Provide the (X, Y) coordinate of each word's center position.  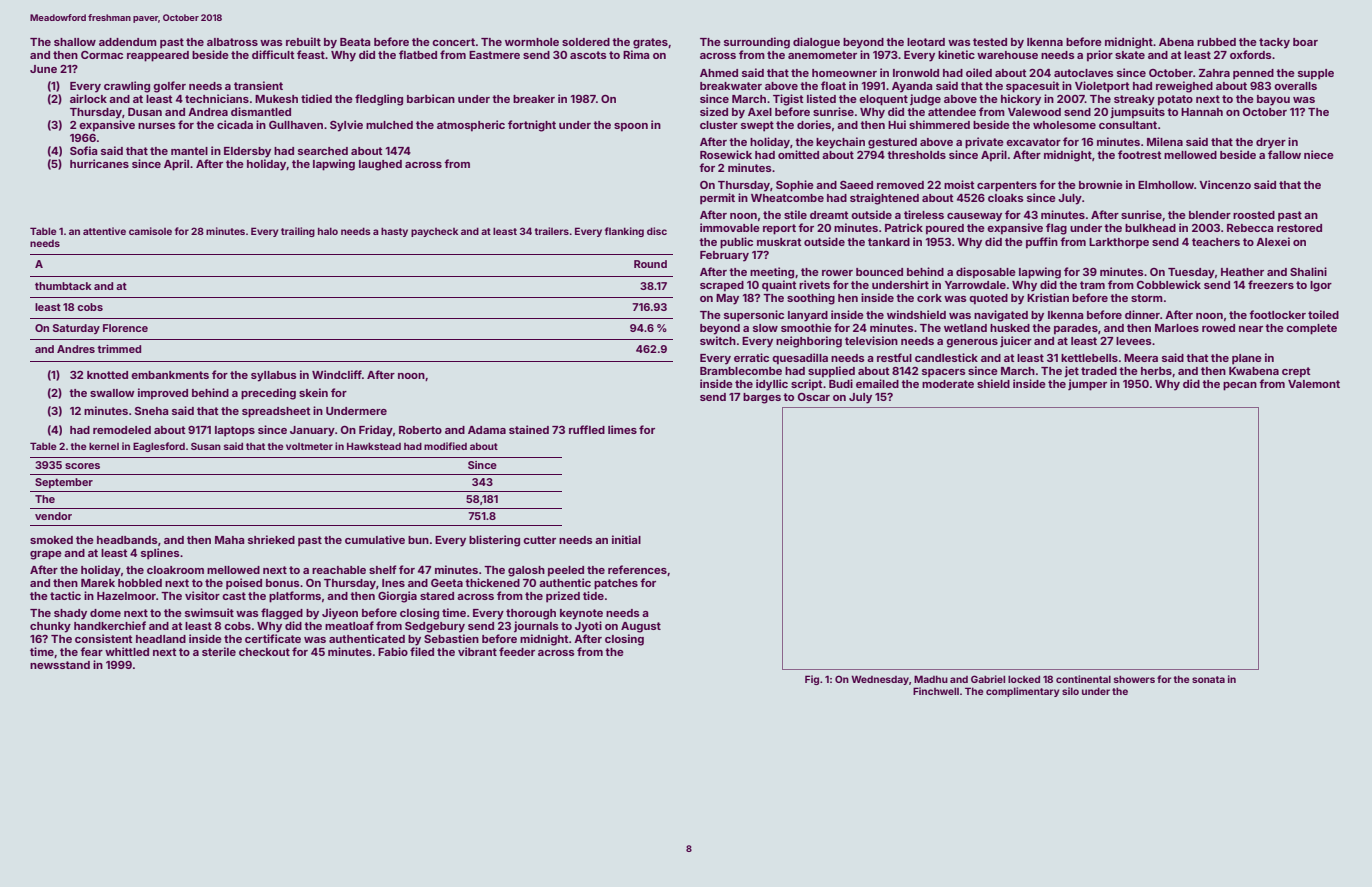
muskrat (779, 242)
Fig (812, 680)
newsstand (60, 665)
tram (1092, 285)
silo (1070, 691)
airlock (88, 98)
